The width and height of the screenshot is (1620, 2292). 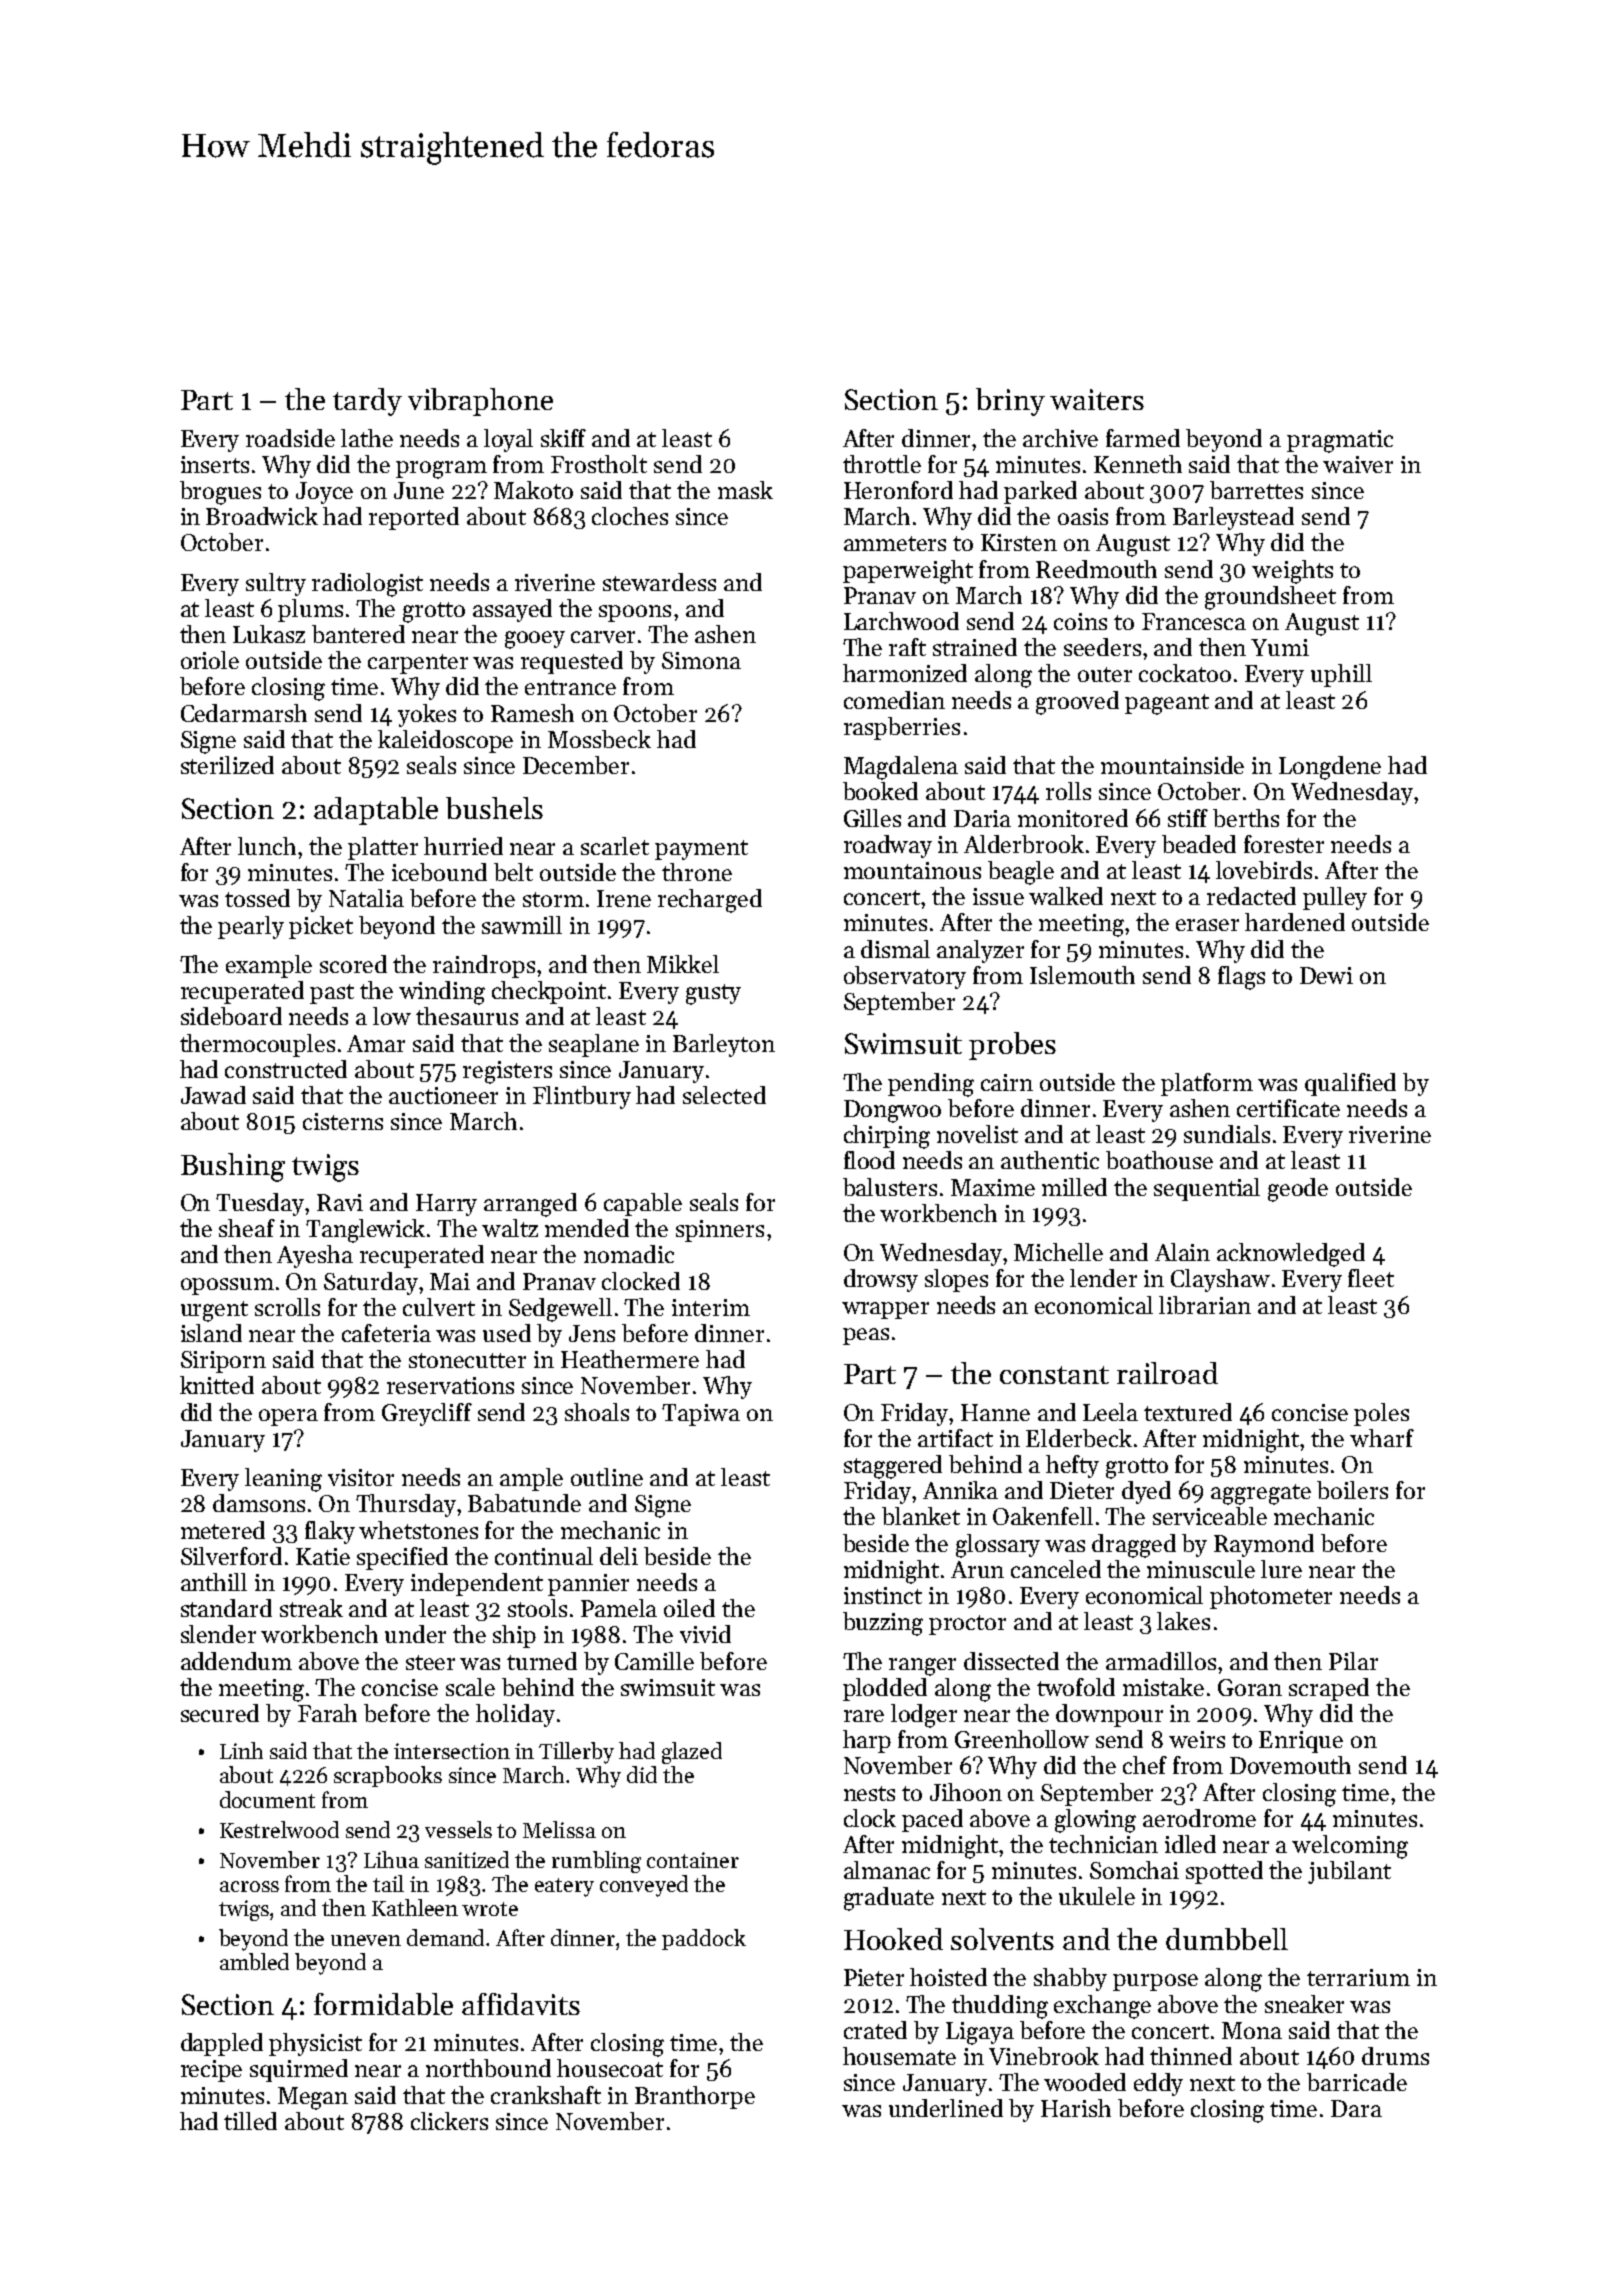 I want to click on berths, so click(x=1246, y=818).
